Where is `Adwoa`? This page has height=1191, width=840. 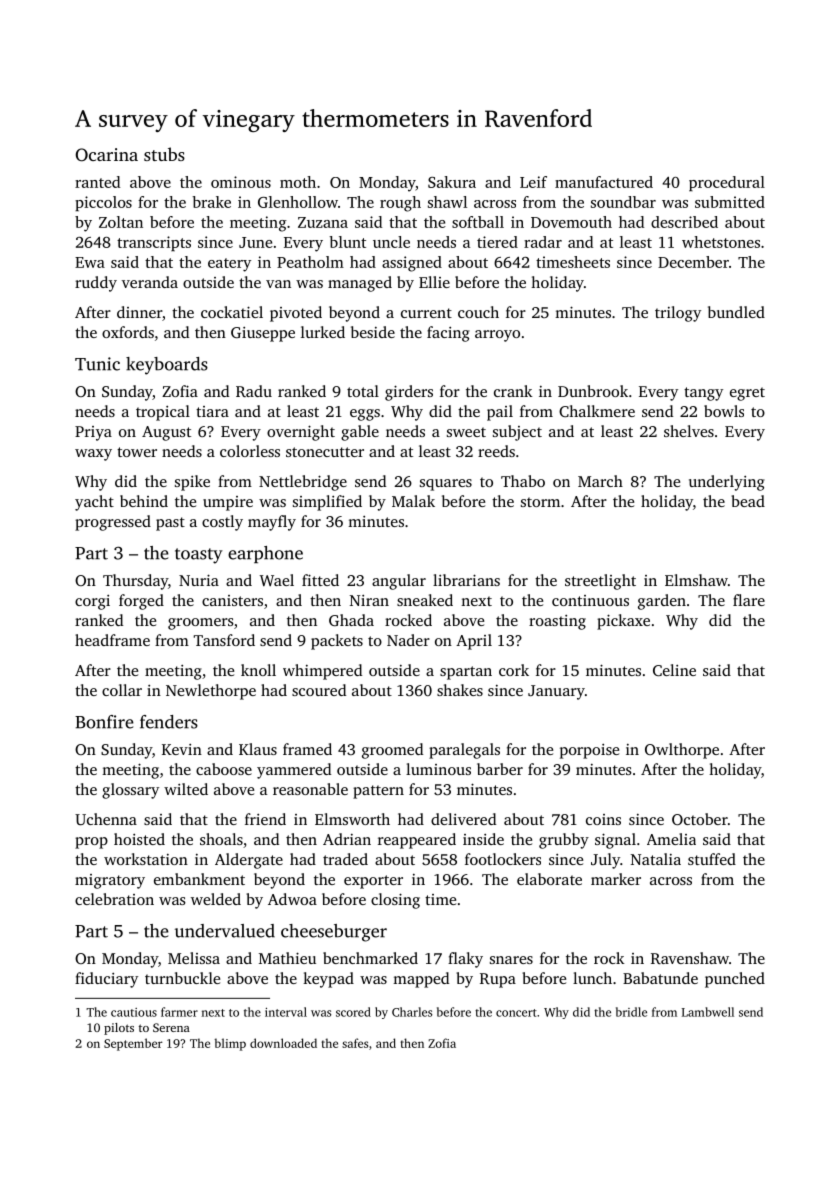
Adwoa is located at coordinates (292, 899).
